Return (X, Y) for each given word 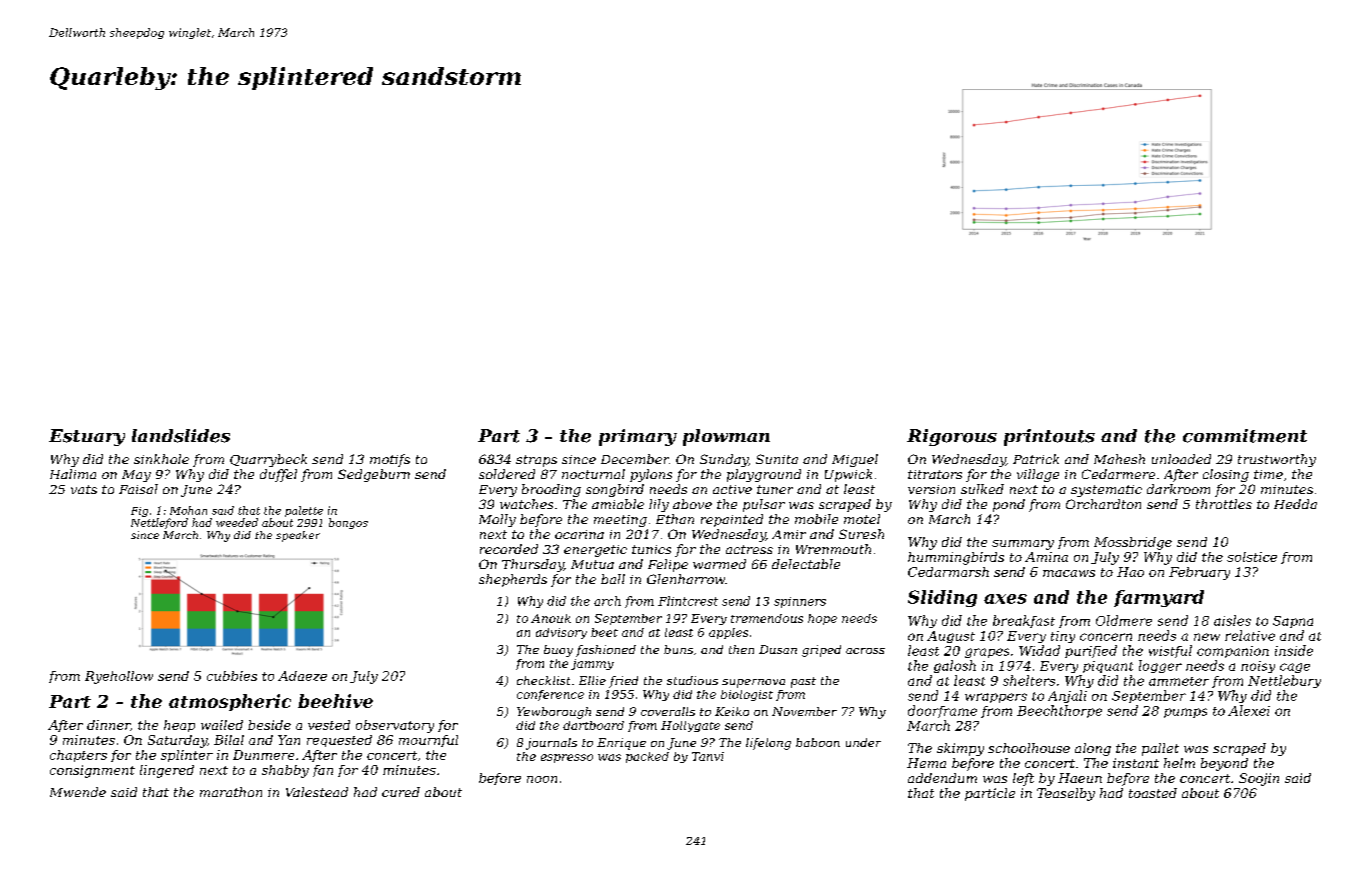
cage (1295, 668)
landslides (181, 436)
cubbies (232, 676)
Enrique (621, 744)
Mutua (592, 564)
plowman (726, 437)
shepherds (513, 580)
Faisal (138, 489)
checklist (543, 680)
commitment (1245, 436)
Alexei (1249, 710)
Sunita (777, 459)
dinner (108, 725)
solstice (1252, 557)
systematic (1106, 491)
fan (323, 771)
